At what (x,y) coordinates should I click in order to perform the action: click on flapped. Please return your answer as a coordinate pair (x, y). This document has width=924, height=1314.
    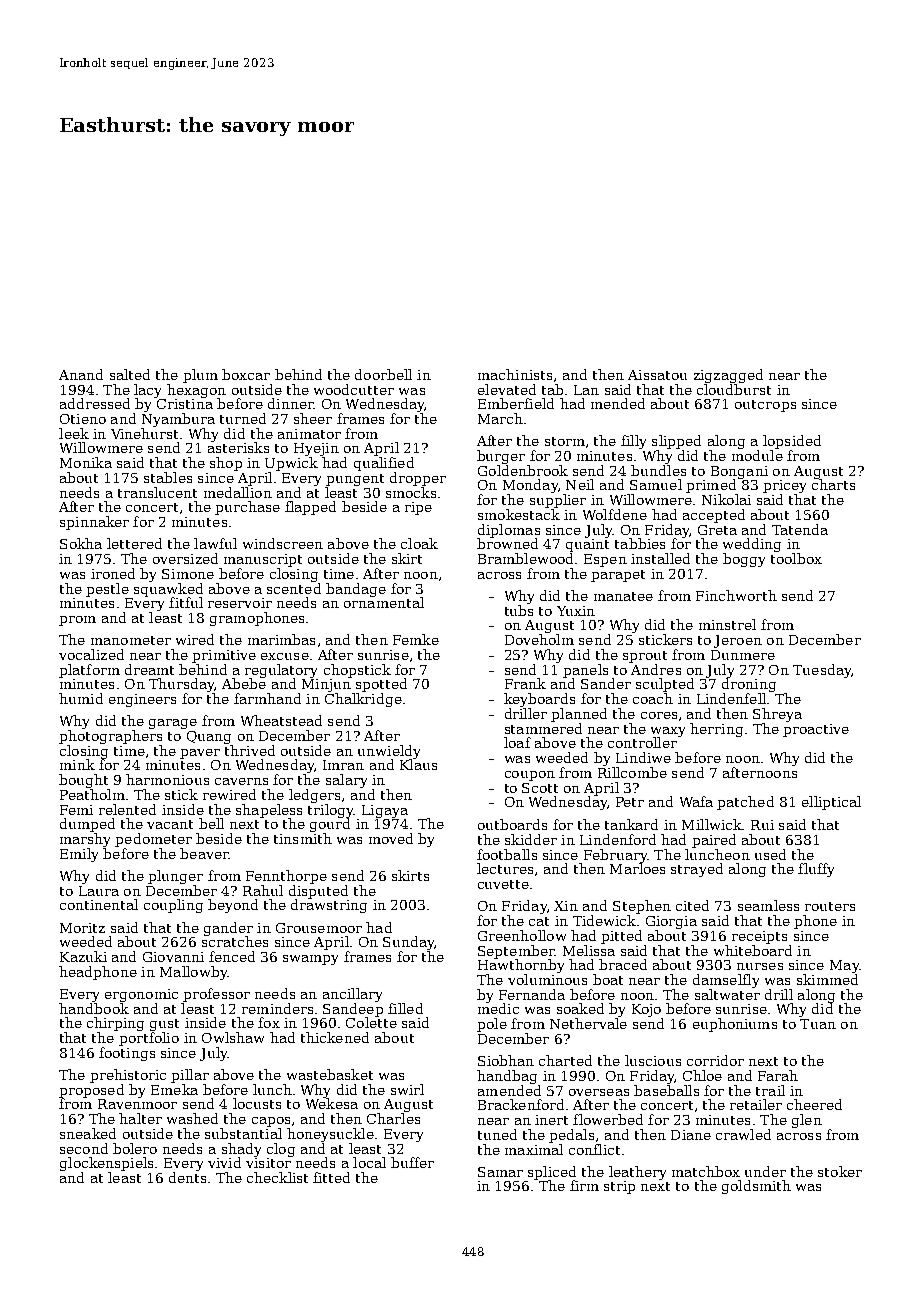
    Looking at the image, I should click on (310, 508).
